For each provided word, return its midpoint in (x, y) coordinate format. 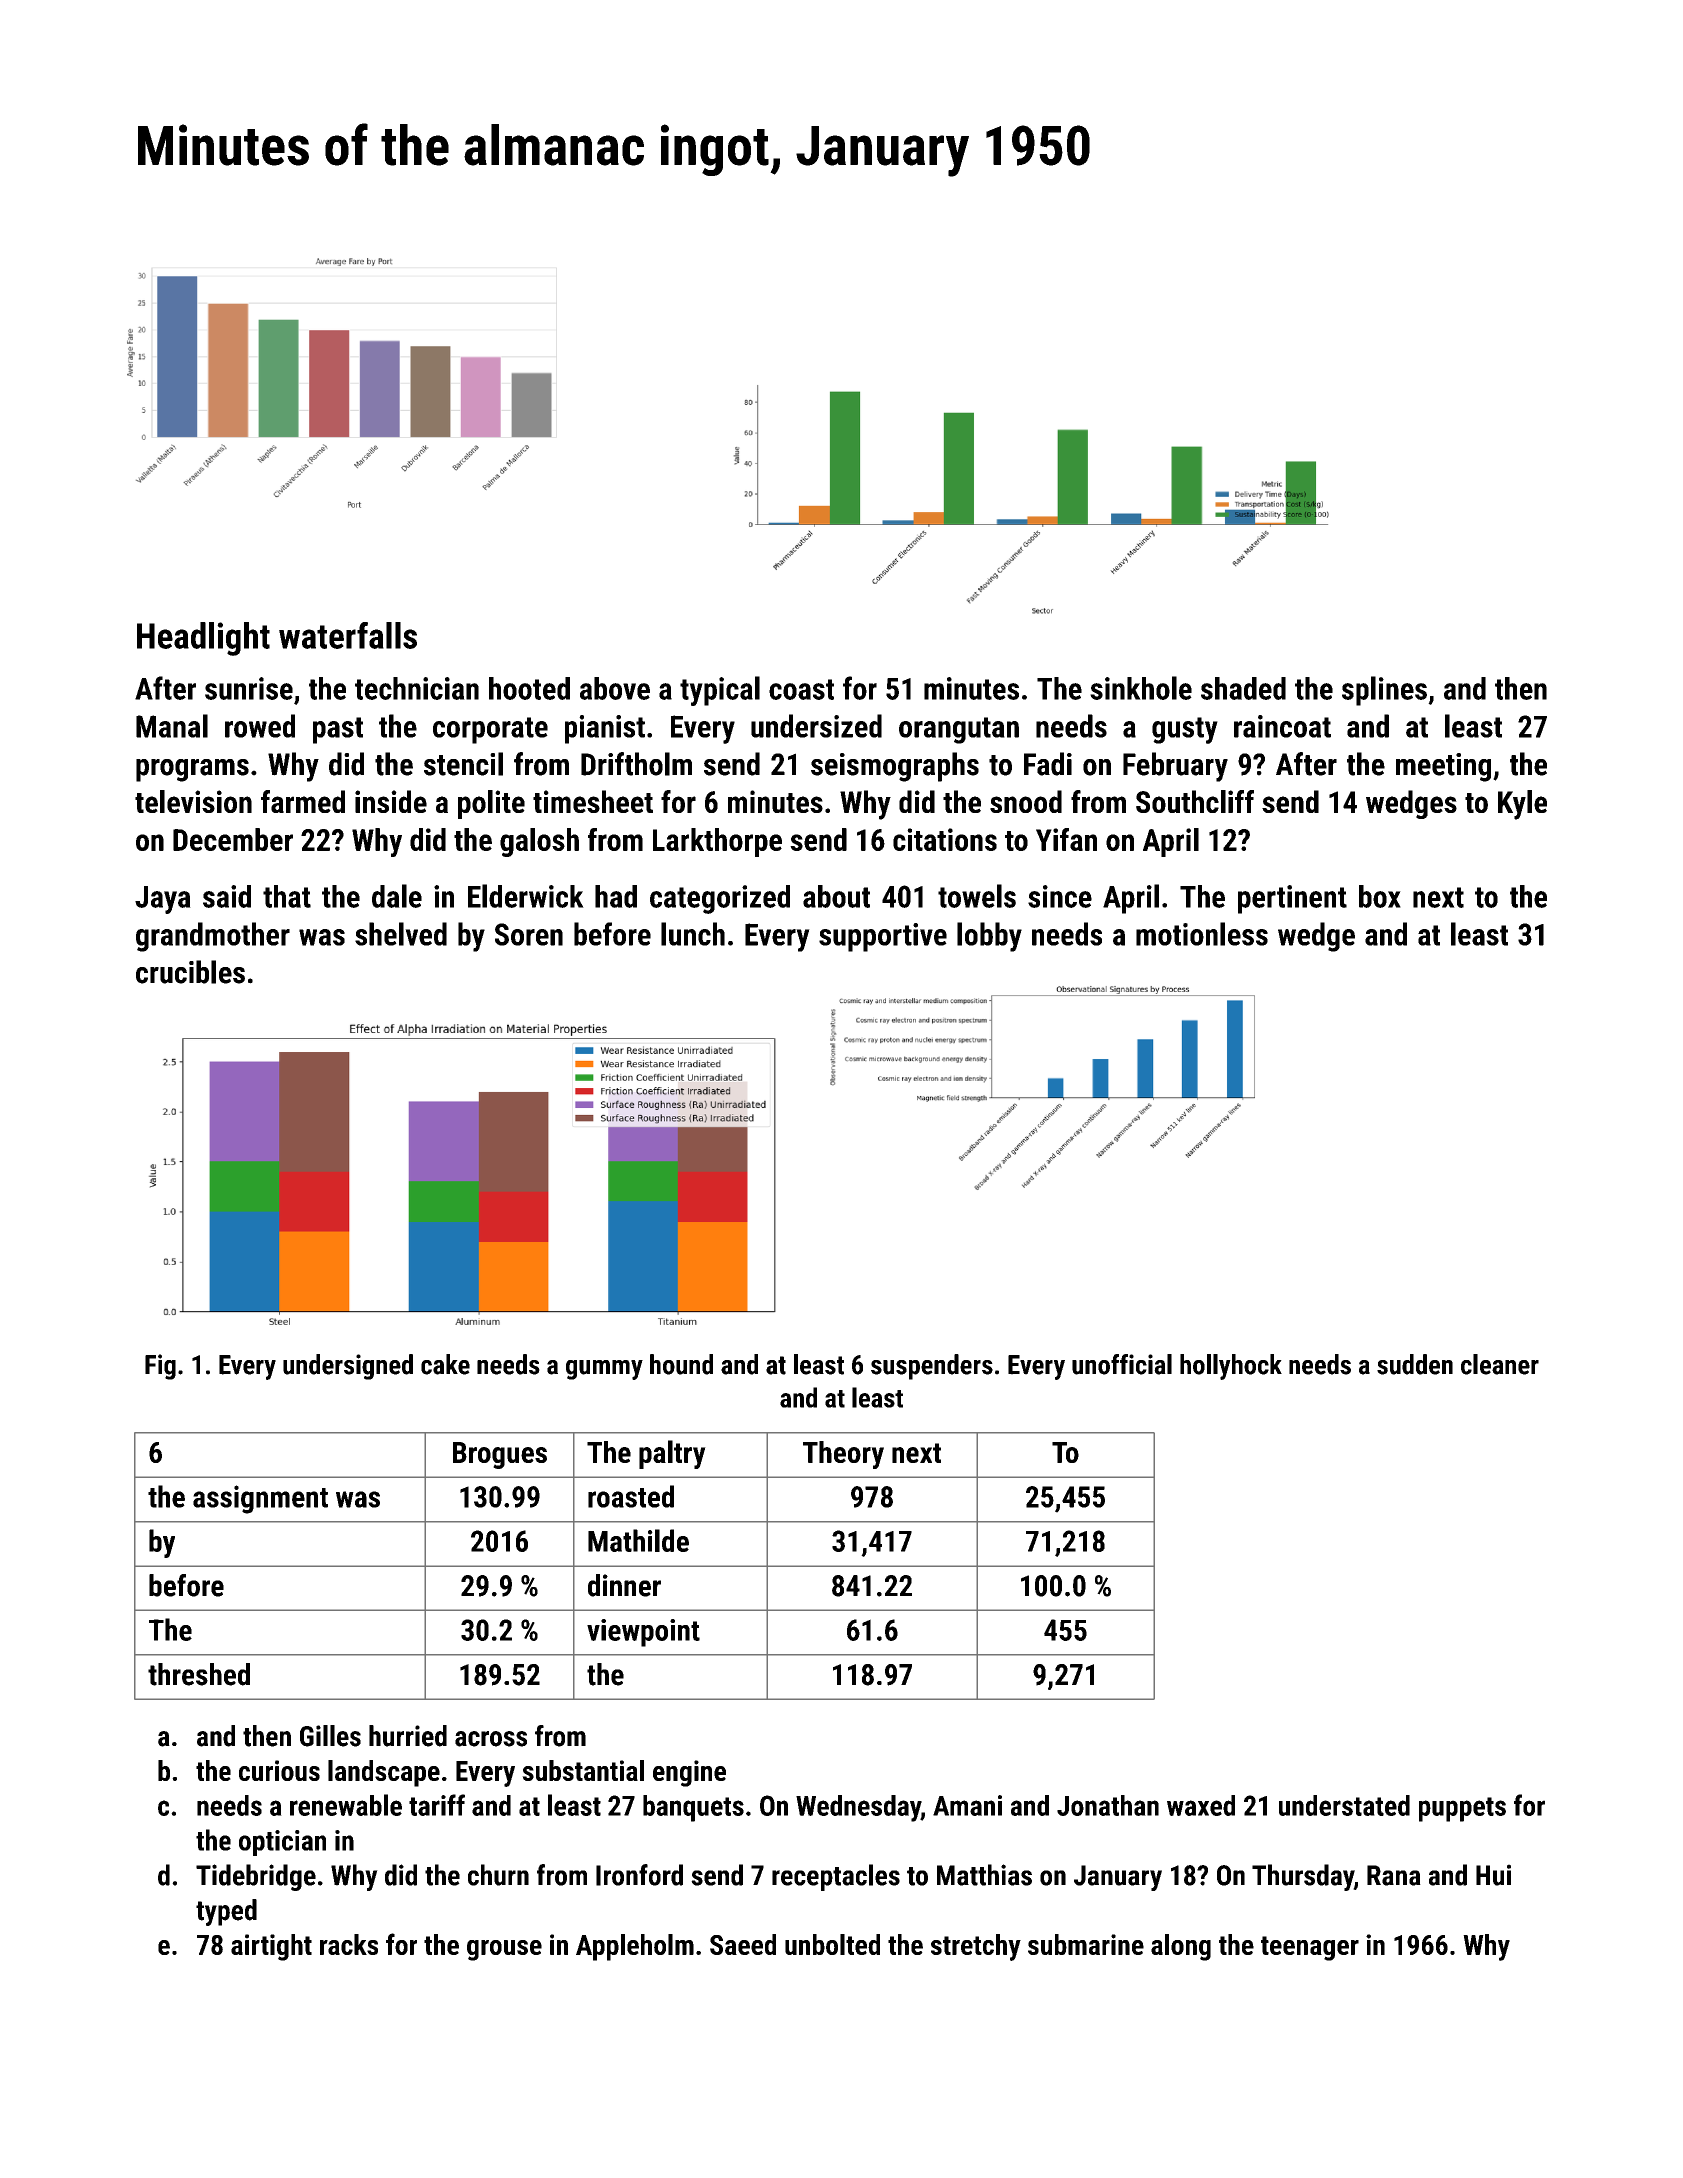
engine (689, 1773)
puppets (1462, 1809)
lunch (693, 934)
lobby (989, 937)
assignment (260, 1499)
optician (282, 1843)
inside (391, 801)
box (1380, 896)
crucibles (190, 972)
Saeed (743, 1944)
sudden (1415, 1364)
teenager (1310, 1948)
